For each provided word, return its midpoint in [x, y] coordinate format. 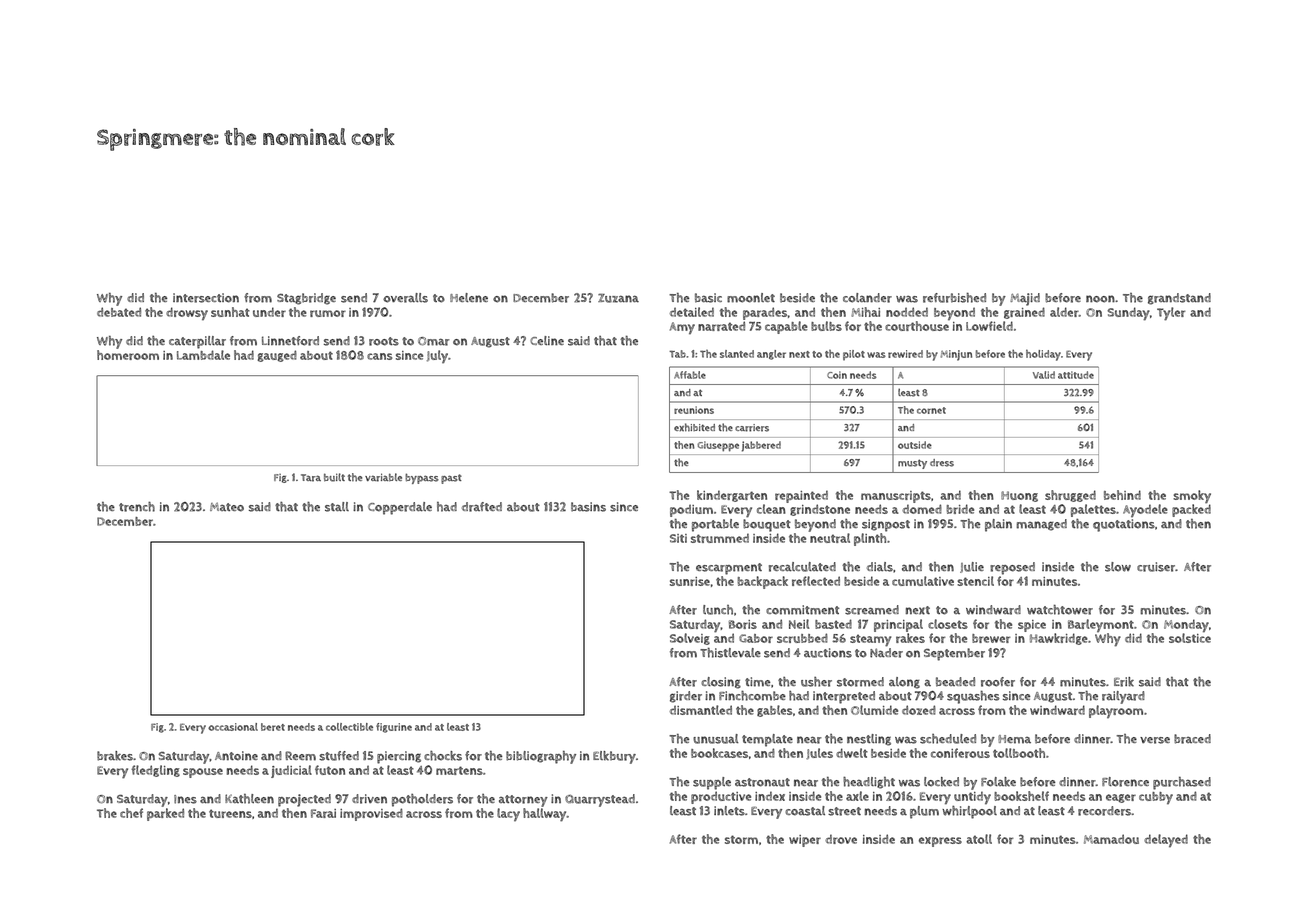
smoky [1192, 496]
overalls [405, 298]
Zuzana [618, 298]
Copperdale [400, 508]
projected [304, 800]
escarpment [729, 569]
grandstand [1179, 299]
